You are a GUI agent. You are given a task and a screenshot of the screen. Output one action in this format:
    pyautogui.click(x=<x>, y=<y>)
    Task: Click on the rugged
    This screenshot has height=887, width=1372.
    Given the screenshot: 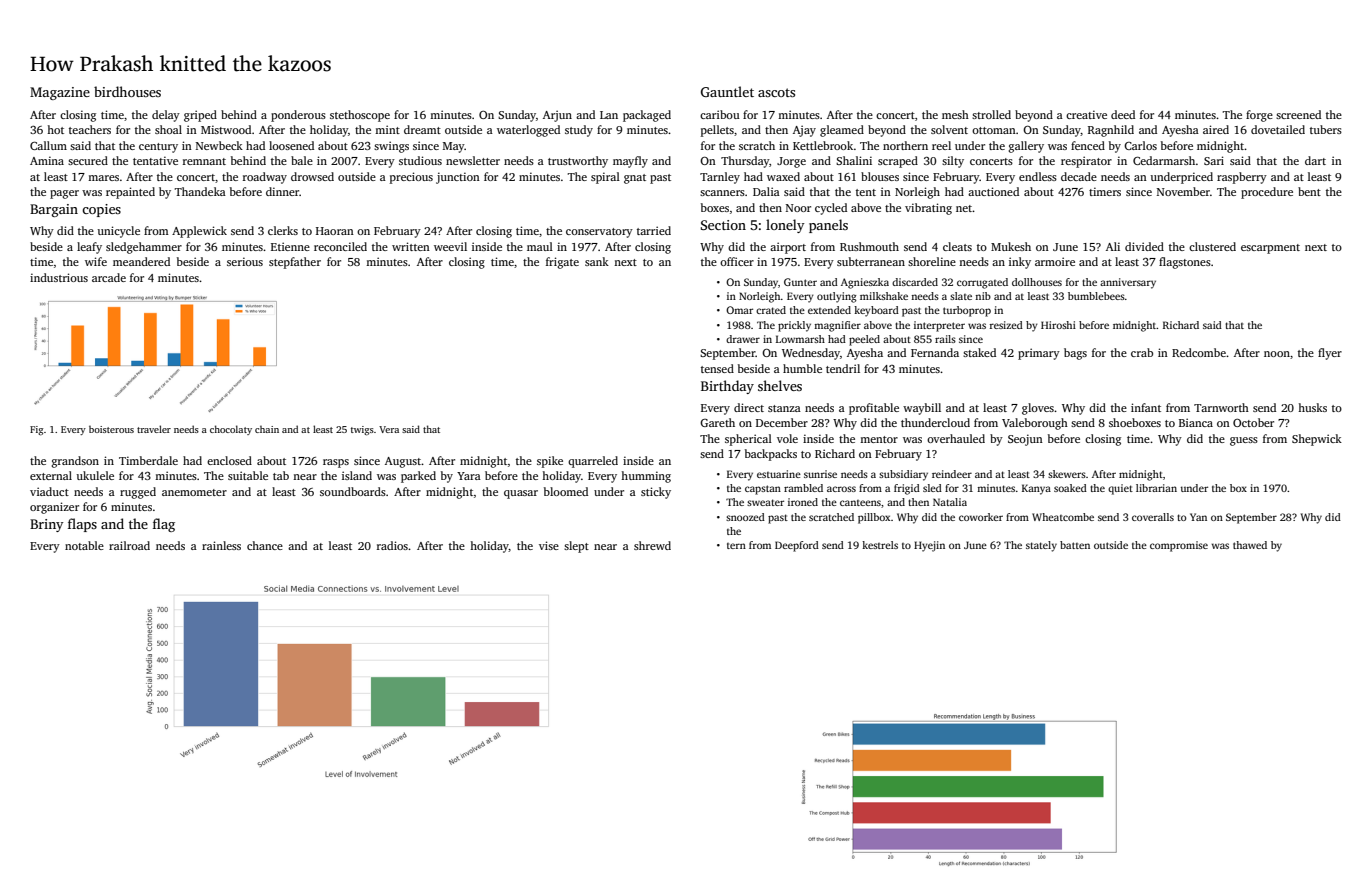 What is the action you would take?
    pyautogui.click(x=138, y=493)
